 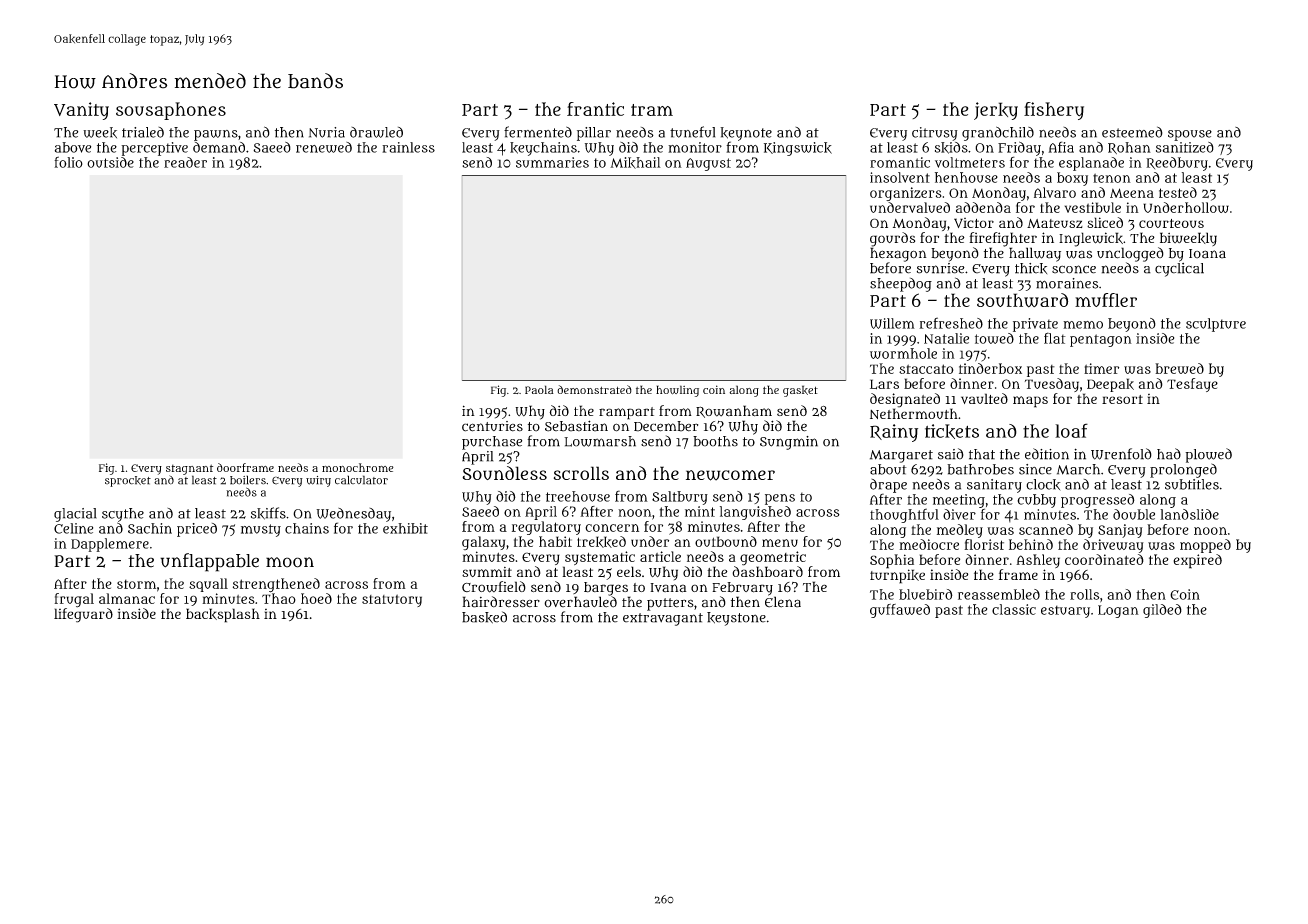 I want to click on fishery, so click(x=1054, y=111).
